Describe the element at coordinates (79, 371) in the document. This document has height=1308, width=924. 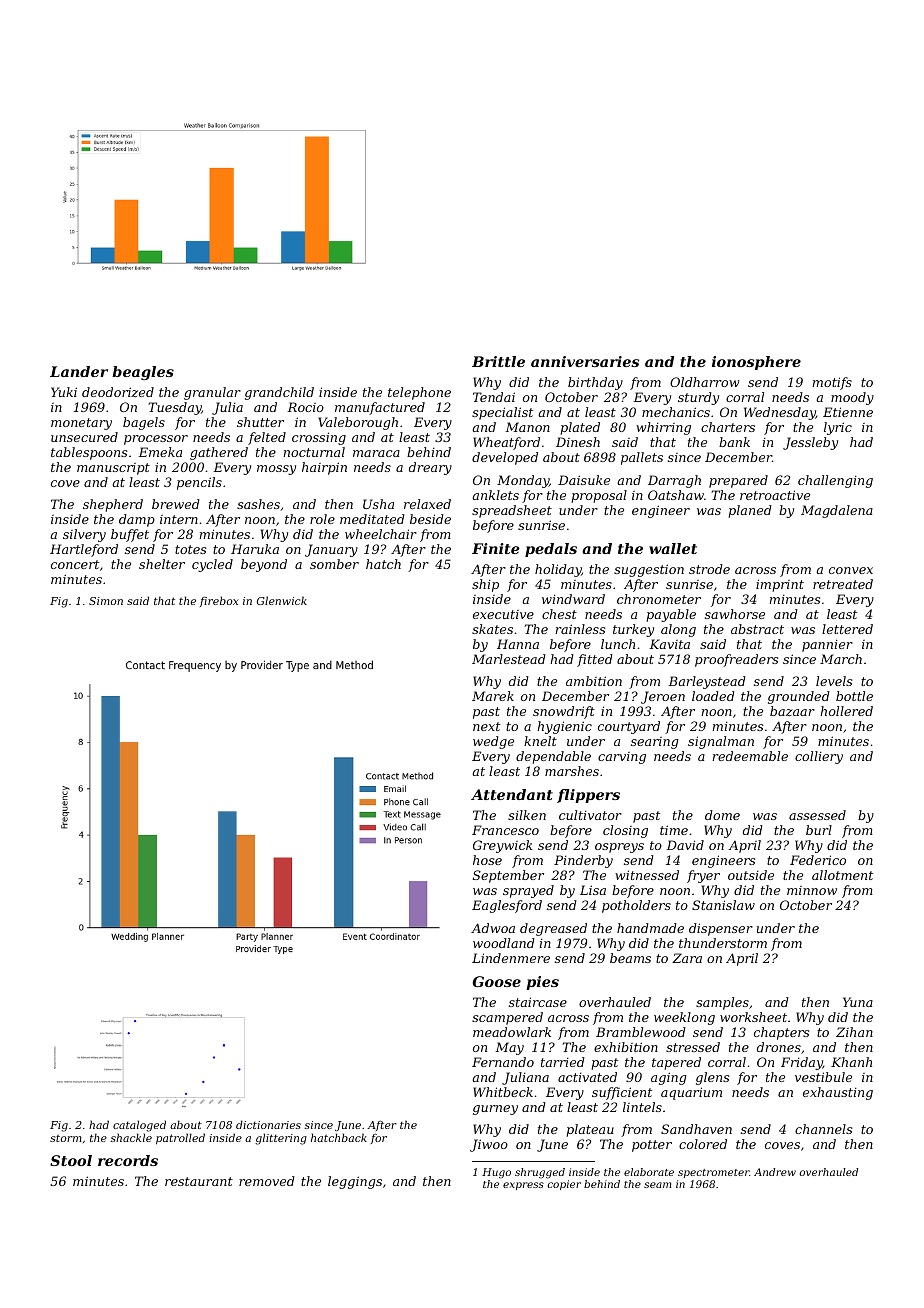
I see `Lander` at that location.
